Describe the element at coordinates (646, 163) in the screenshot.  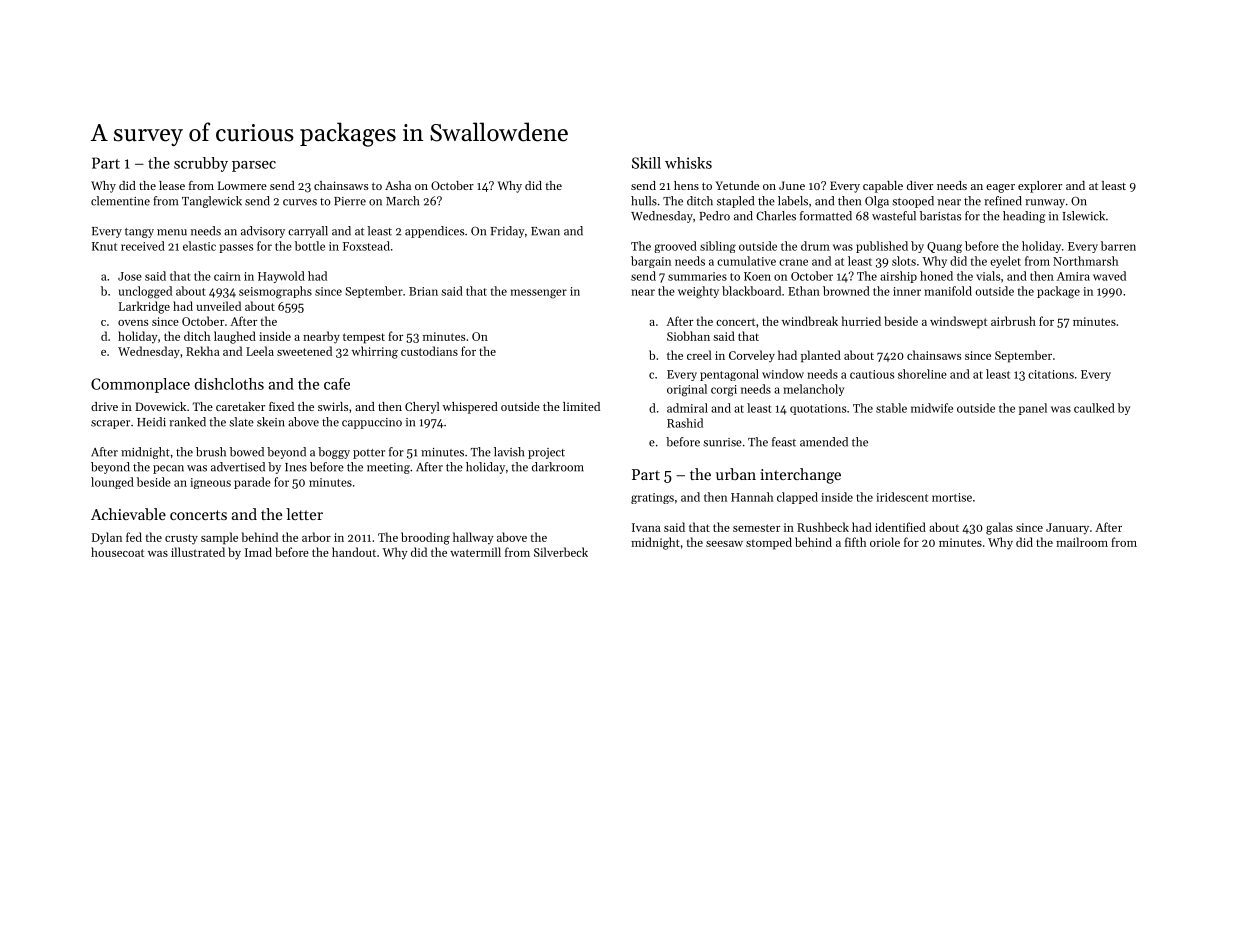
I see `Skill` at that location.
